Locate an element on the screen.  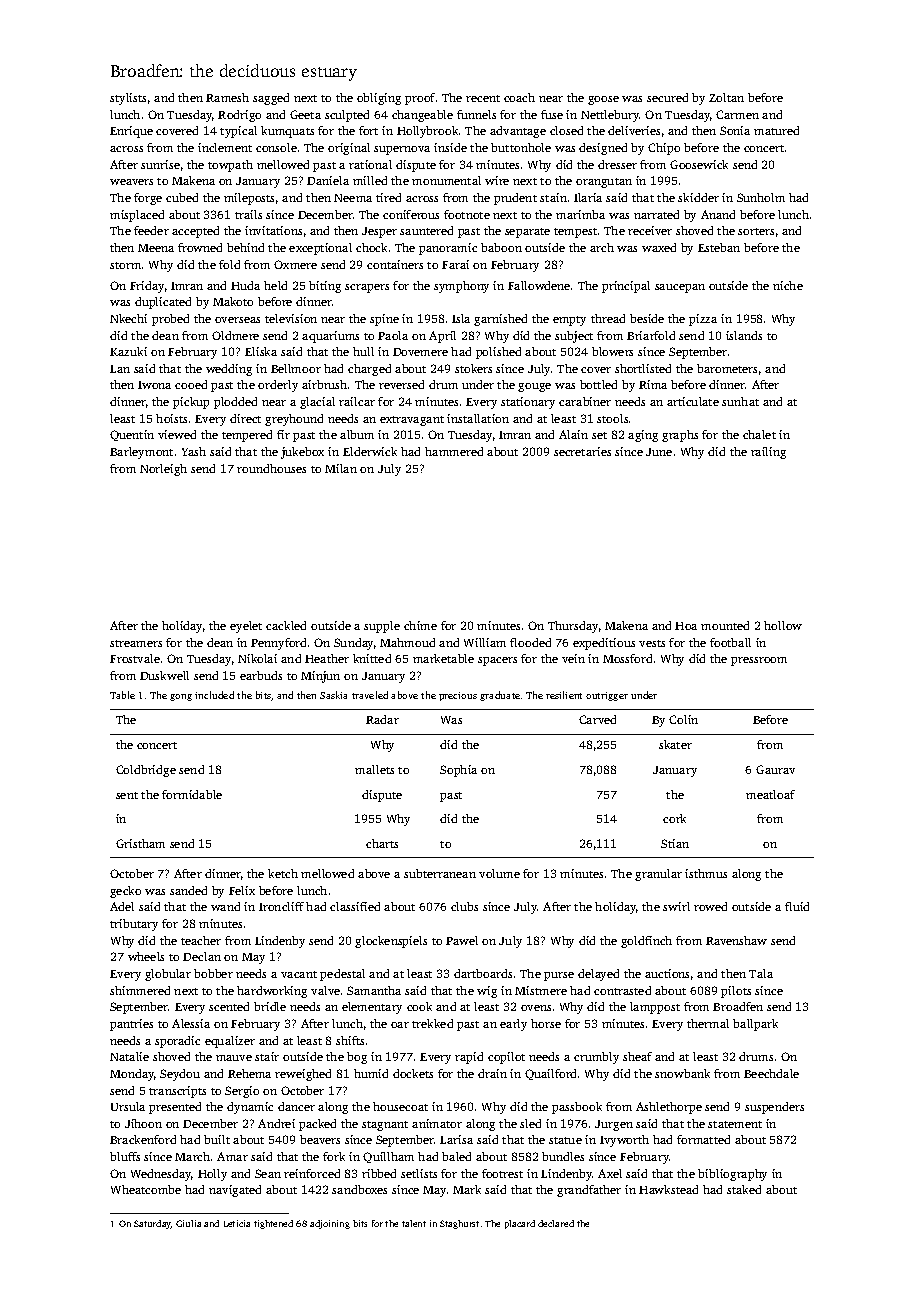
railing is located at coordinates (768, 453).
